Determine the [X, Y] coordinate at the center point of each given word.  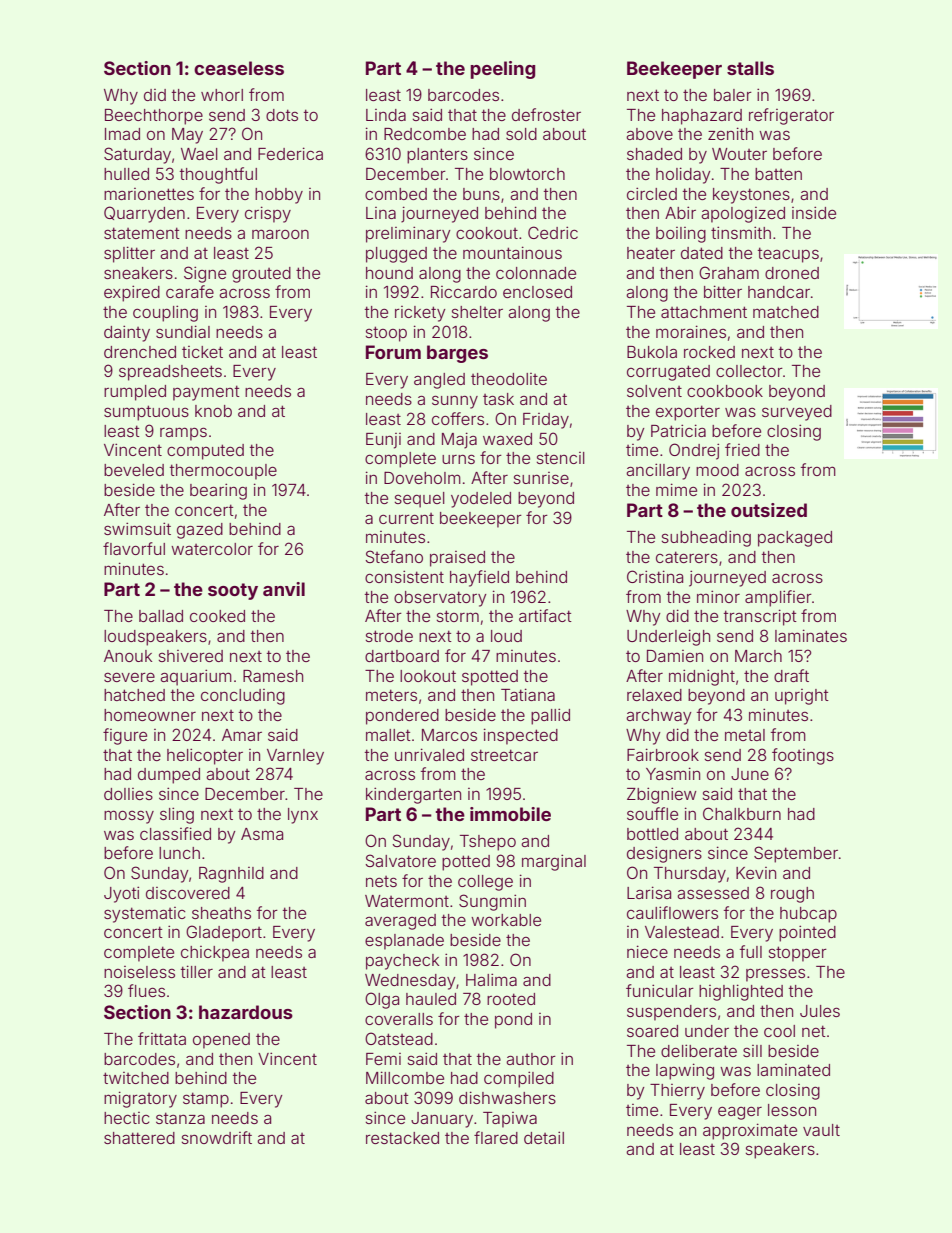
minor [718, 596]
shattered [139, 1138]
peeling [502, 70]
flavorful [134, 548]
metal [745, 735]
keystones [751, 196]
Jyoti [121, 894]
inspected [521, 736]
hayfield [479, 578]
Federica [290, 153]
